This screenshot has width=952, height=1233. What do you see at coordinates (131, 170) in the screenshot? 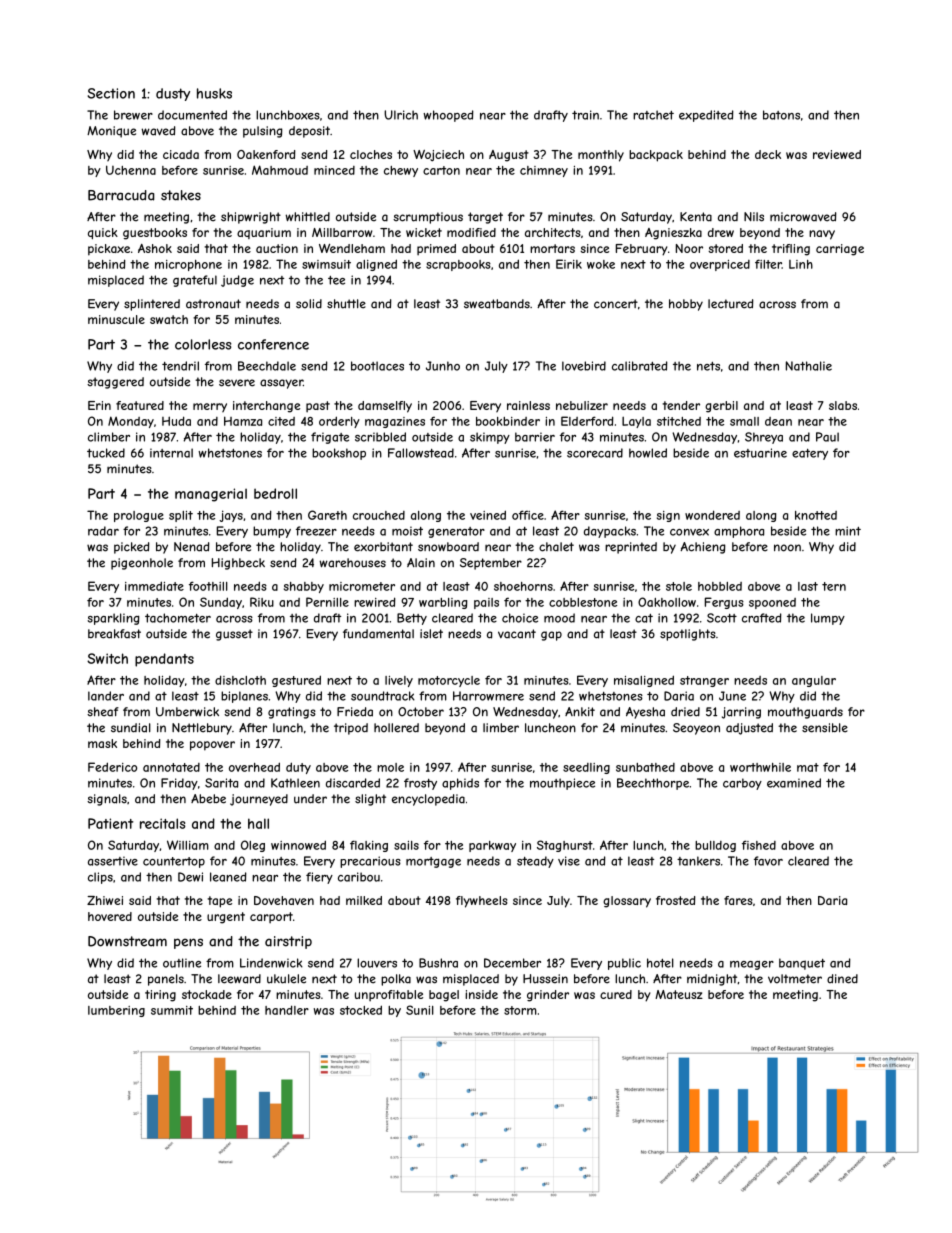
I see `Uchenna` at bounding box center [131, 170].
